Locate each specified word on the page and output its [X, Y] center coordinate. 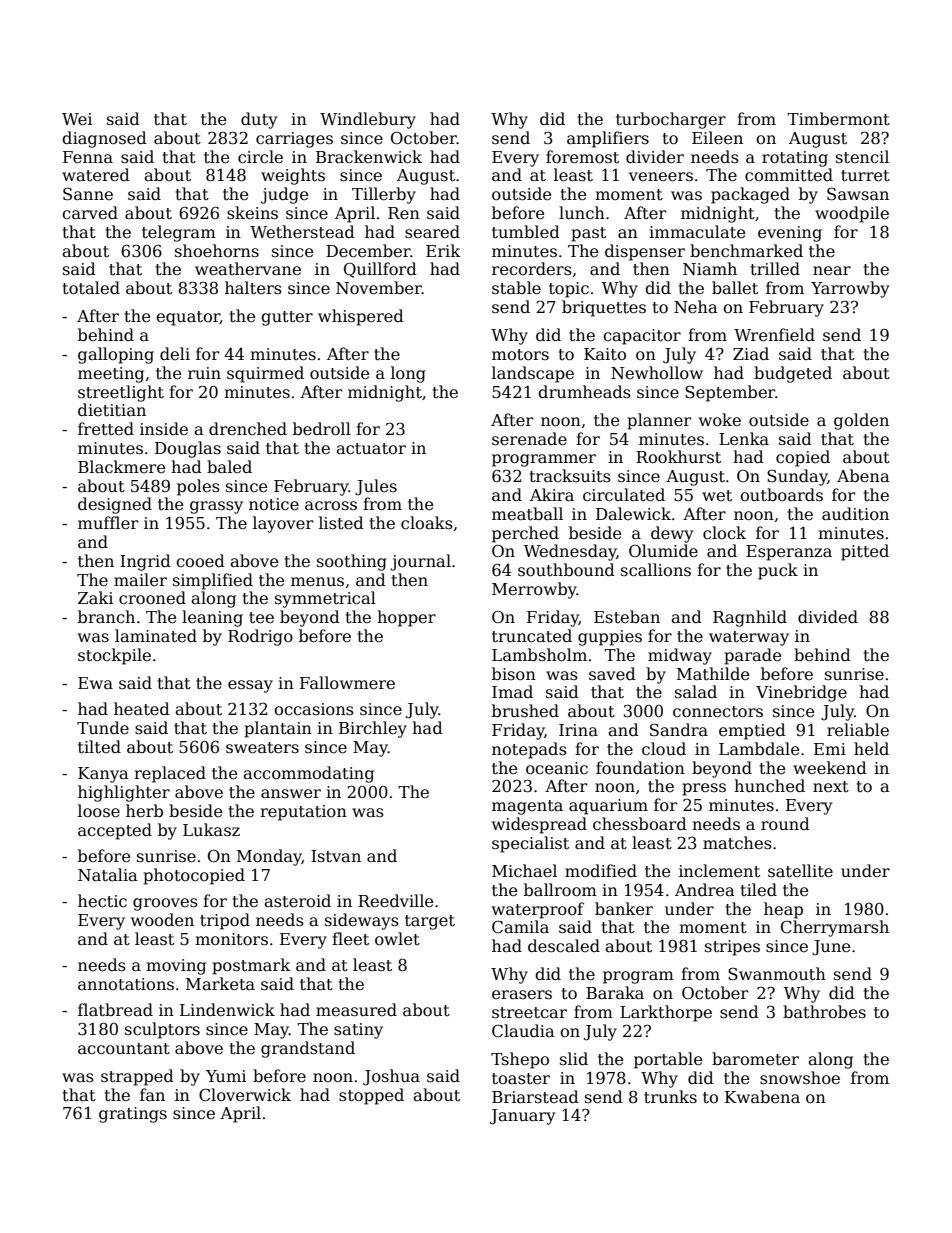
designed [115, 505]
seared [432, 232]
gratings [133, 1115]
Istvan [336, 856]
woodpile [852, 214]
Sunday [797, 477]
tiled [758, 889]
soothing [352, 562]
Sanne [88, 194]
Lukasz [211, 830]
